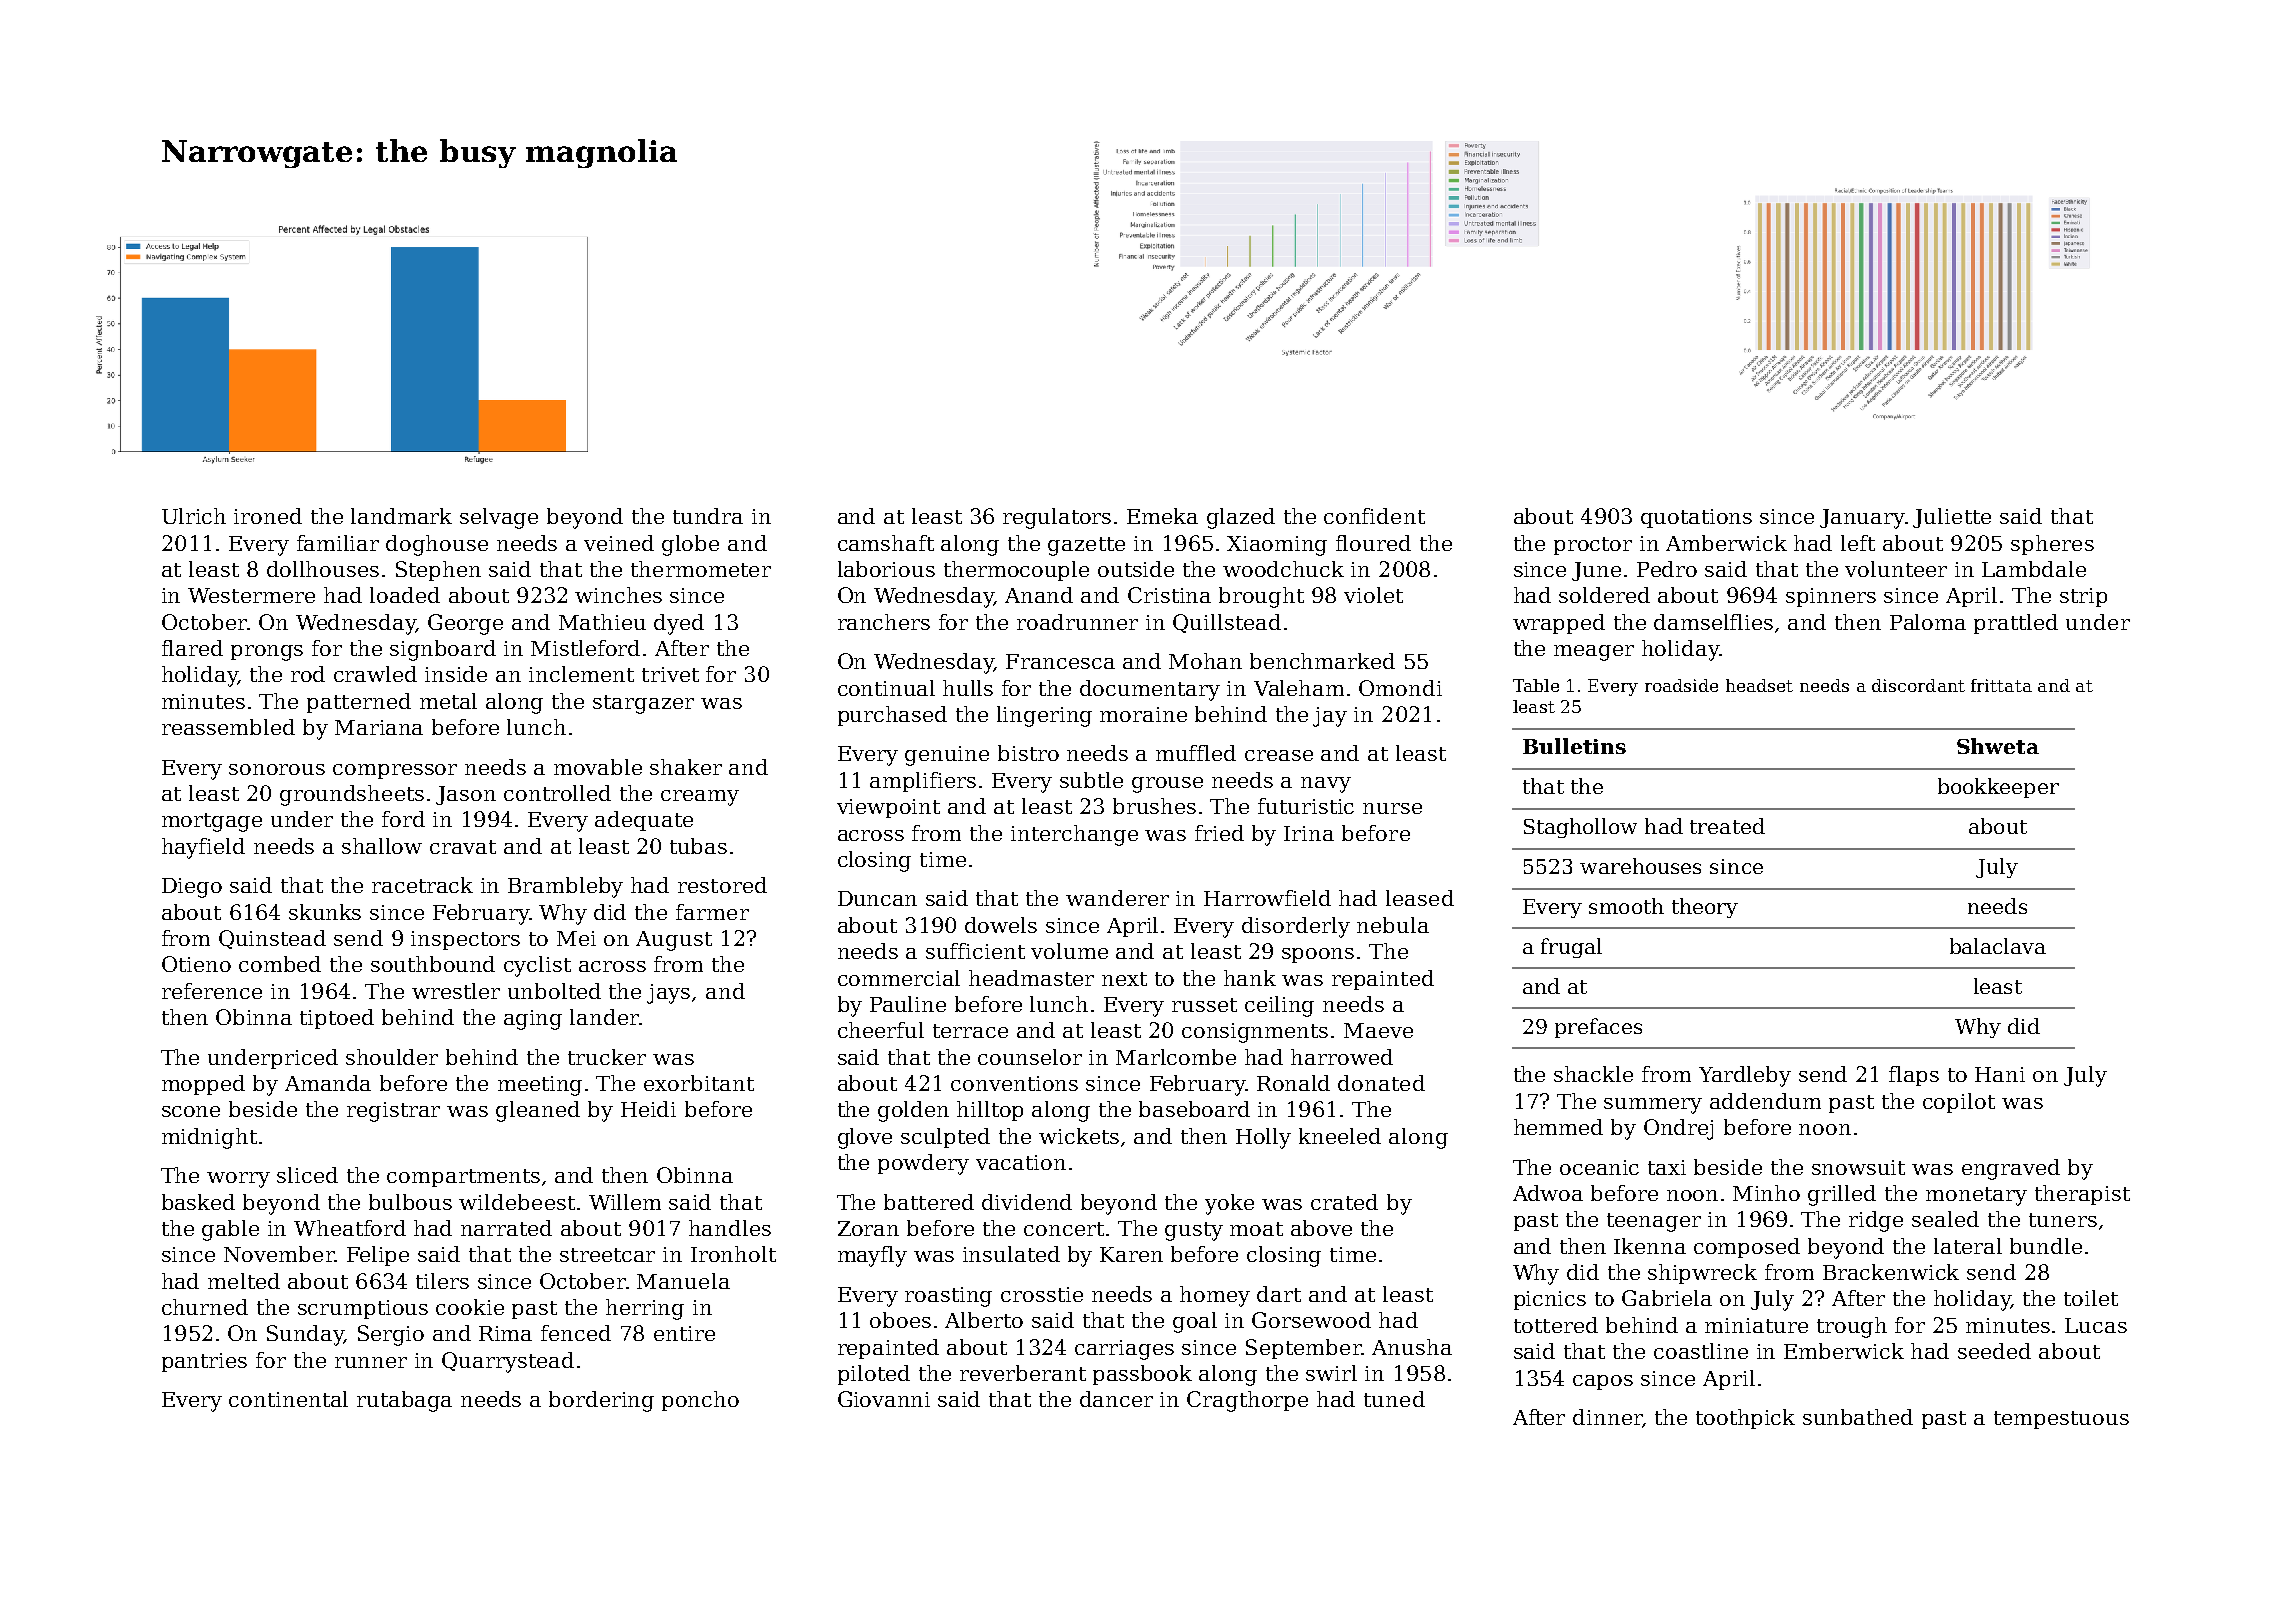  What do you see at coordinates (683, 1281) in the screenshot?
I see `Manuela` at bounding box center [683, 1281].
